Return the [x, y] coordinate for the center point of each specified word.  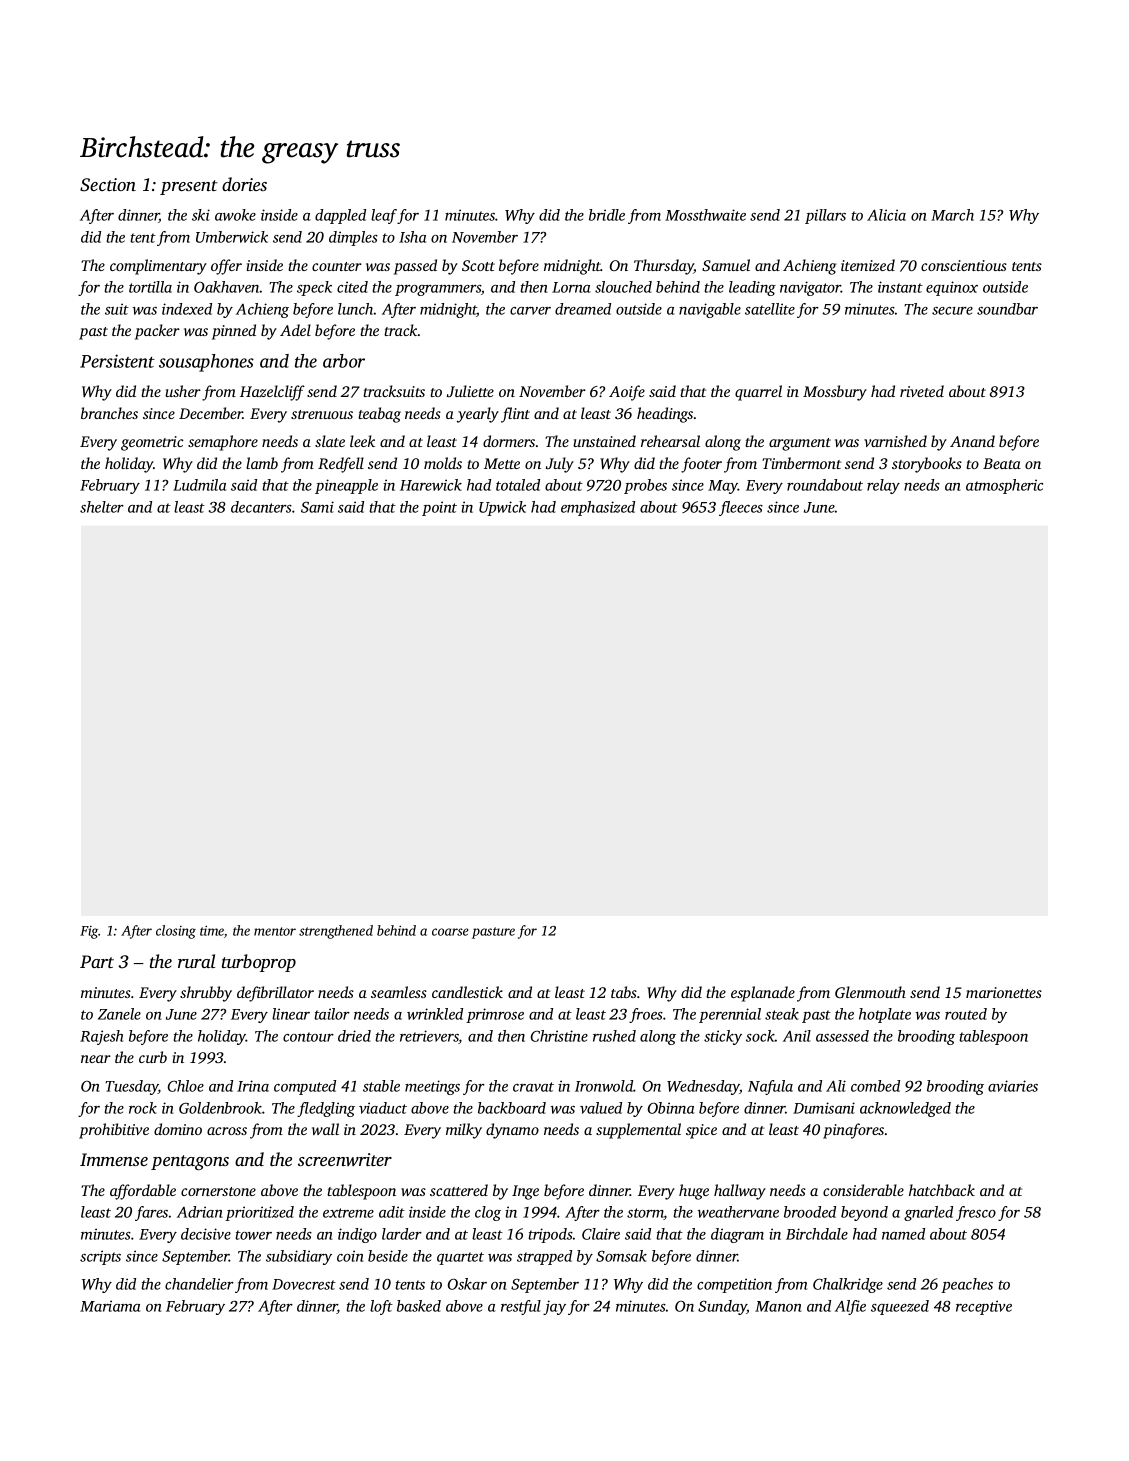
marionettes [1004, 992]
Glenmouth [870, 992]
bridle [607, 215]
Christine [559, 1036]
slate [330, 441]
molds [443, 463]
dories [244, 184]
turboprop [259, 963]
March [952, 215]
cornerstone [218, 1191]
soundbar [1007, 309]
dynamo [512, 1131]
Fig [89, 932]
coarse [450, 932]
